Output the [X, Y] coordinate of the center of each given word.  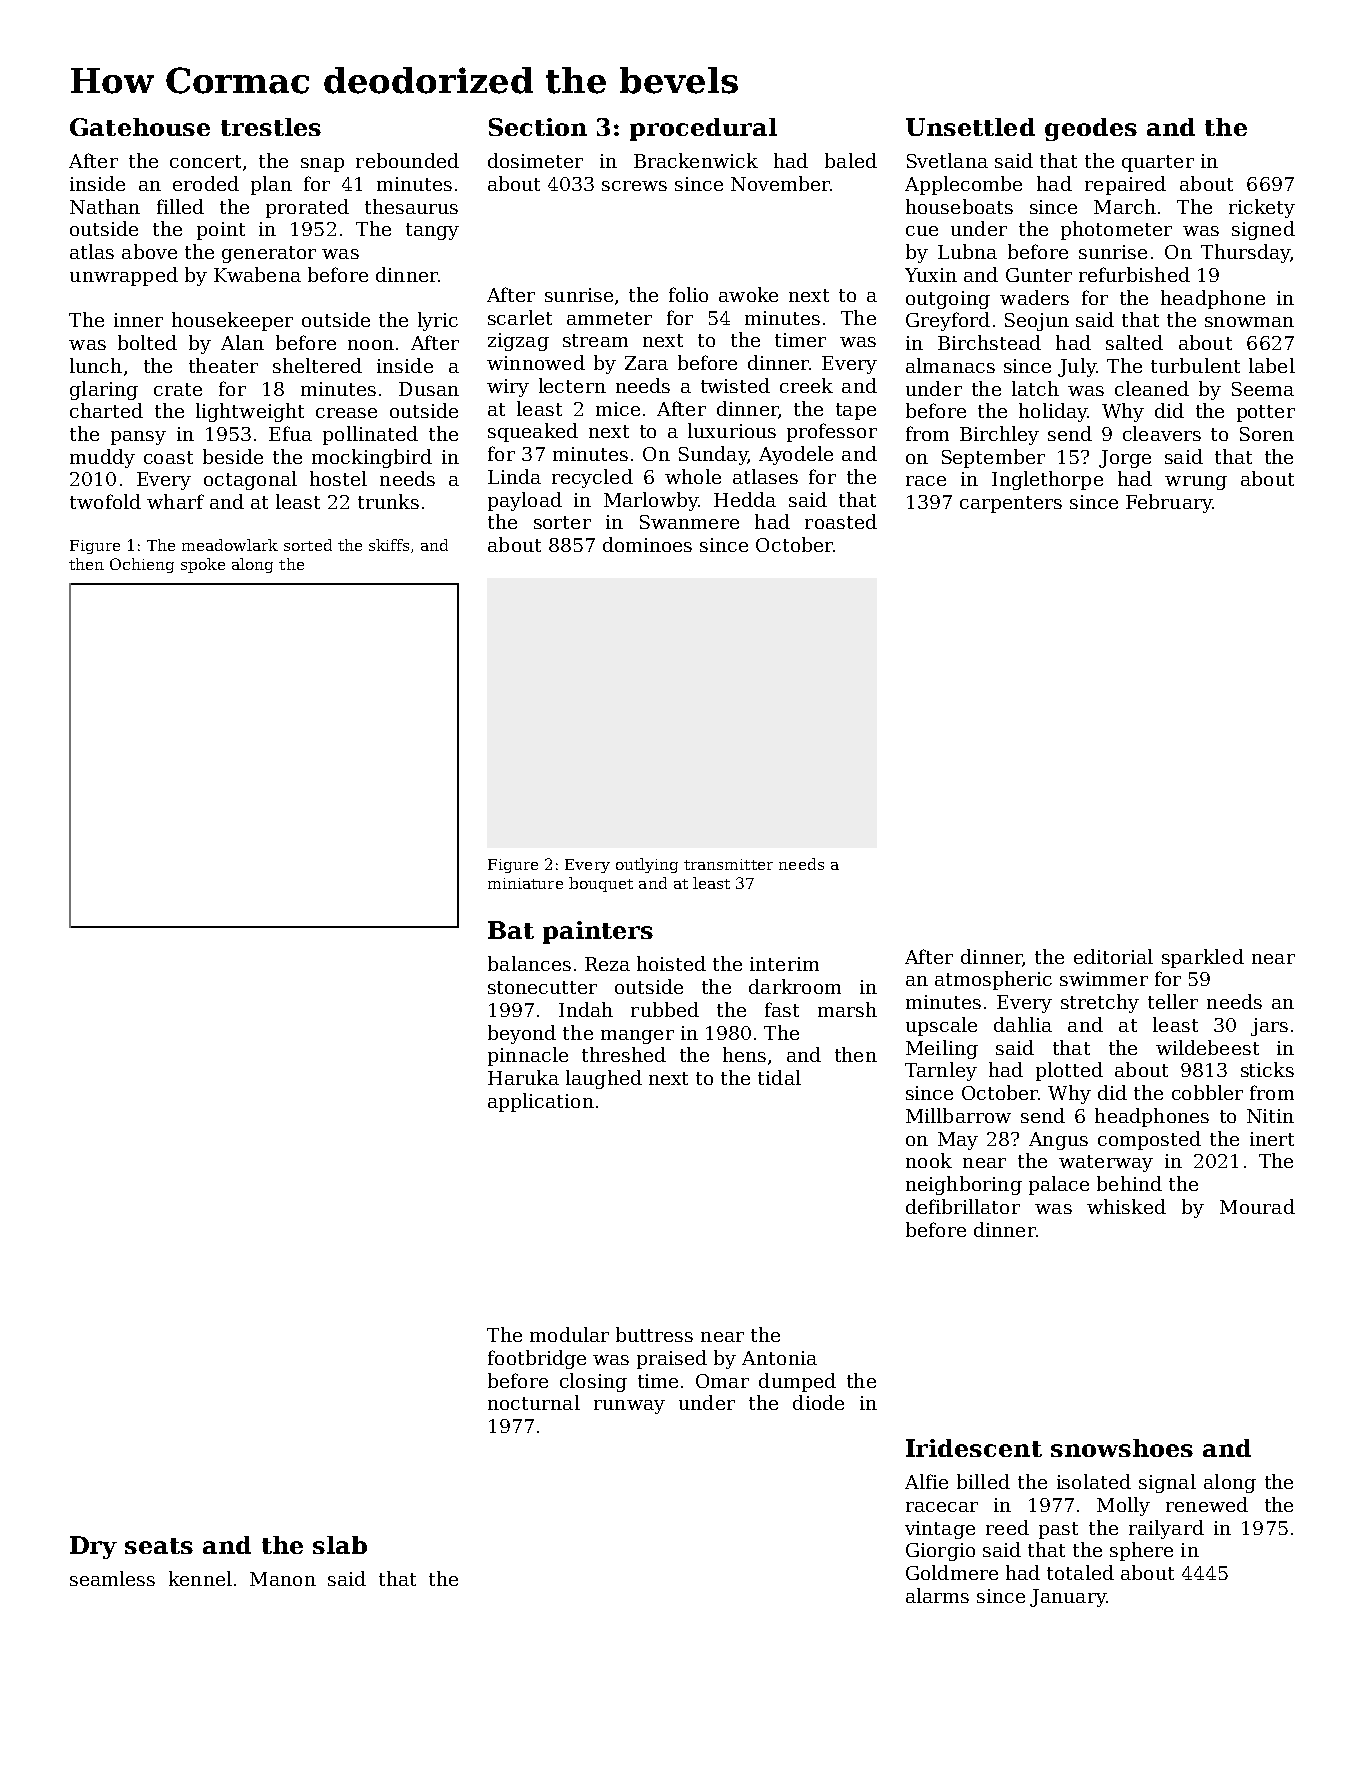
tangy [432, 231]
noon [371, 345]
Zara [646, 363]
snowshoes [1122, 1448]
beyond [522, 1034]
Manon [283, 1579]
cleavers [1162, 433]
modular [569, 1334]
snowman [1249, 322]
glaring [104, 390]
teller [1173, 1001]
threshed [624, 1054]
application [541, 1102]
